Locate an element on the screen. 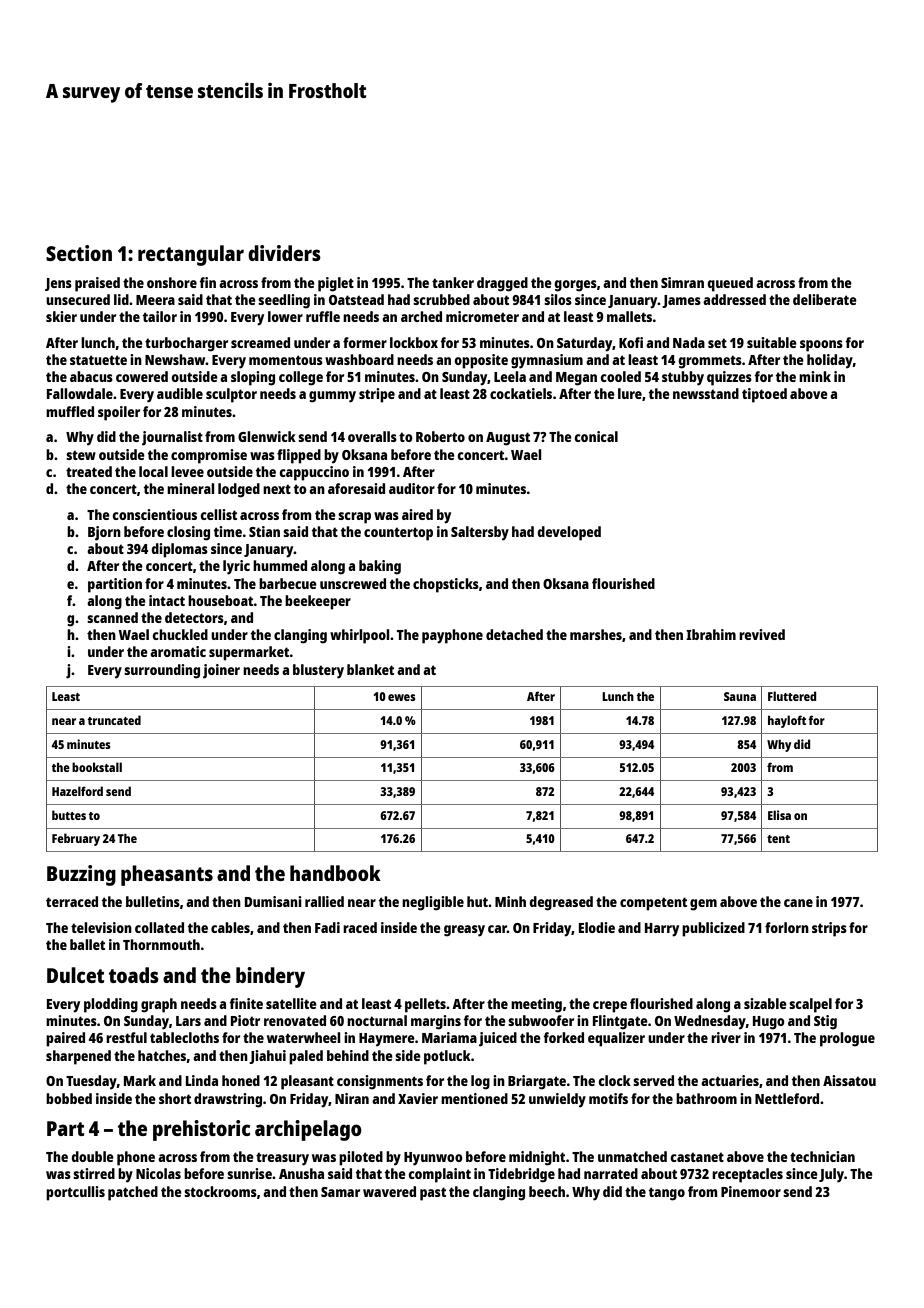 The image size is (924, 1308). beech is located at coordinates (547, 1191).
